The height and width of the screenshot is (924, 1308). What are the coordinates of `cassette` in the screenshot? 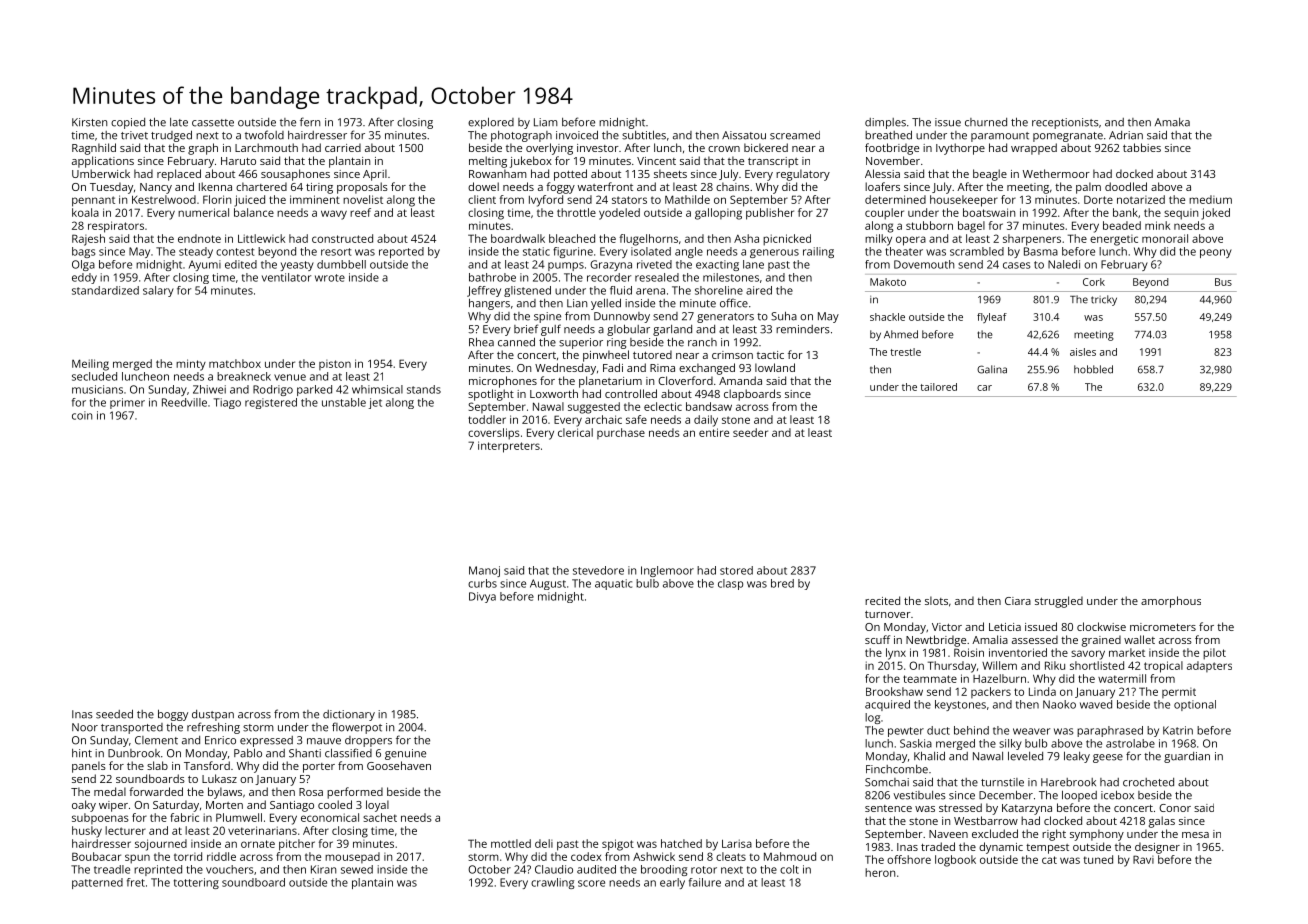 It's located at (213, 123).
